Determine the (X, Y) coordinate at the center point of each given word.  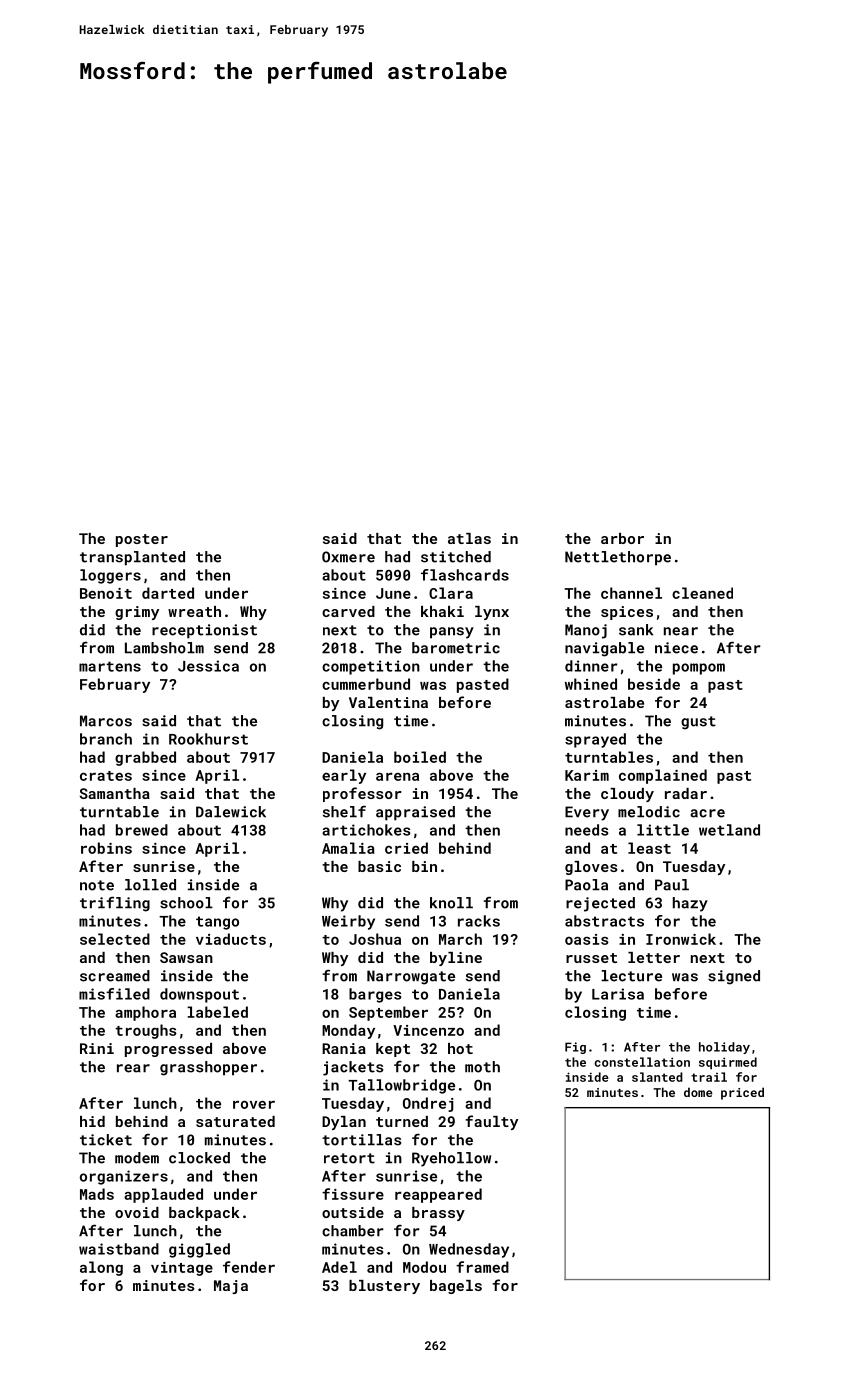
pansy (452, 633)
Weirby (348, 922)
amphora (145, 1013)
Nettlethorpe (618, 558)
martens (110, 666)
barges (375, 995)
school (186, 903)
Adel (339, 1267)
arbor (622, 538)
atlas (469, 538)
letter (654, 957)
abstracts (604, 921)
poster (142, 540)
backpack (204, 1214)
